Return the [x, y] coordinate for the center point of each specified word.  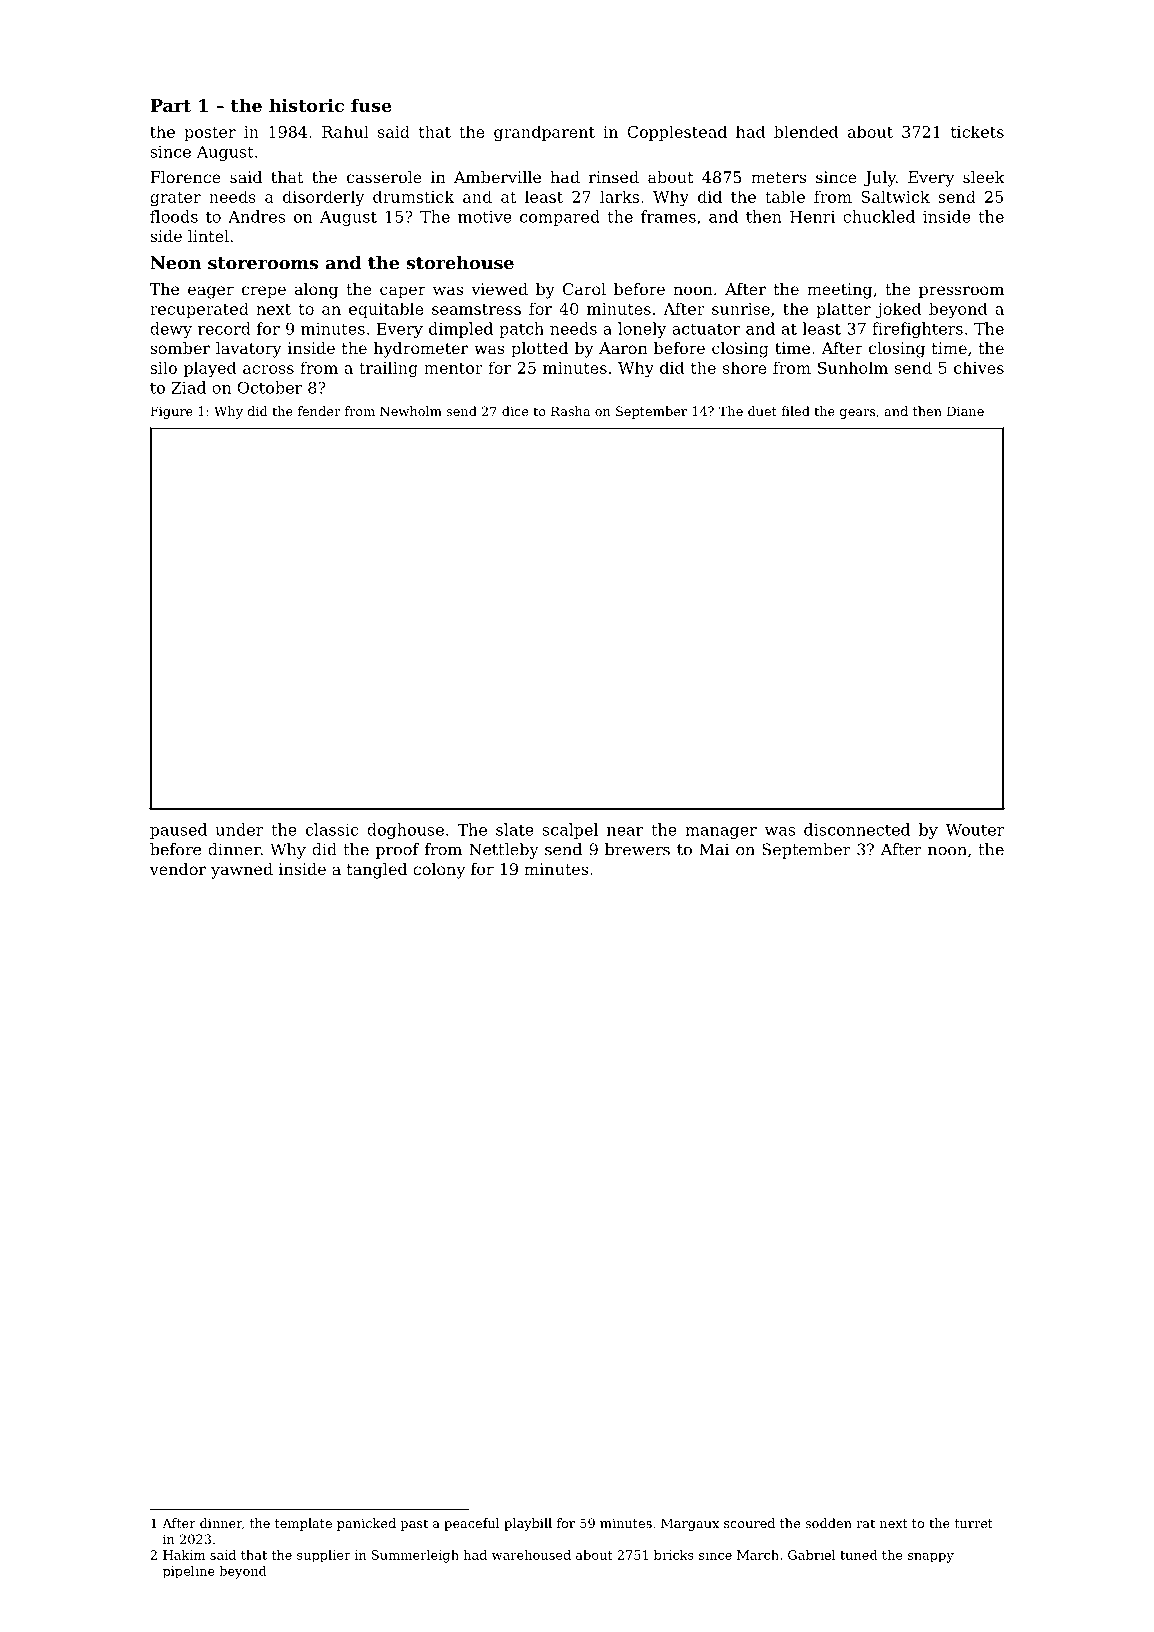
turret [973, 1523]
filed [795, 411]
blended [806, 131]
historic [306, 105]
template [303, 1524]
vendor [178, 869]
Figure [171, 412]
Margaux [690, 1524]
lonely [642, 330]
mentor [453, 368]
